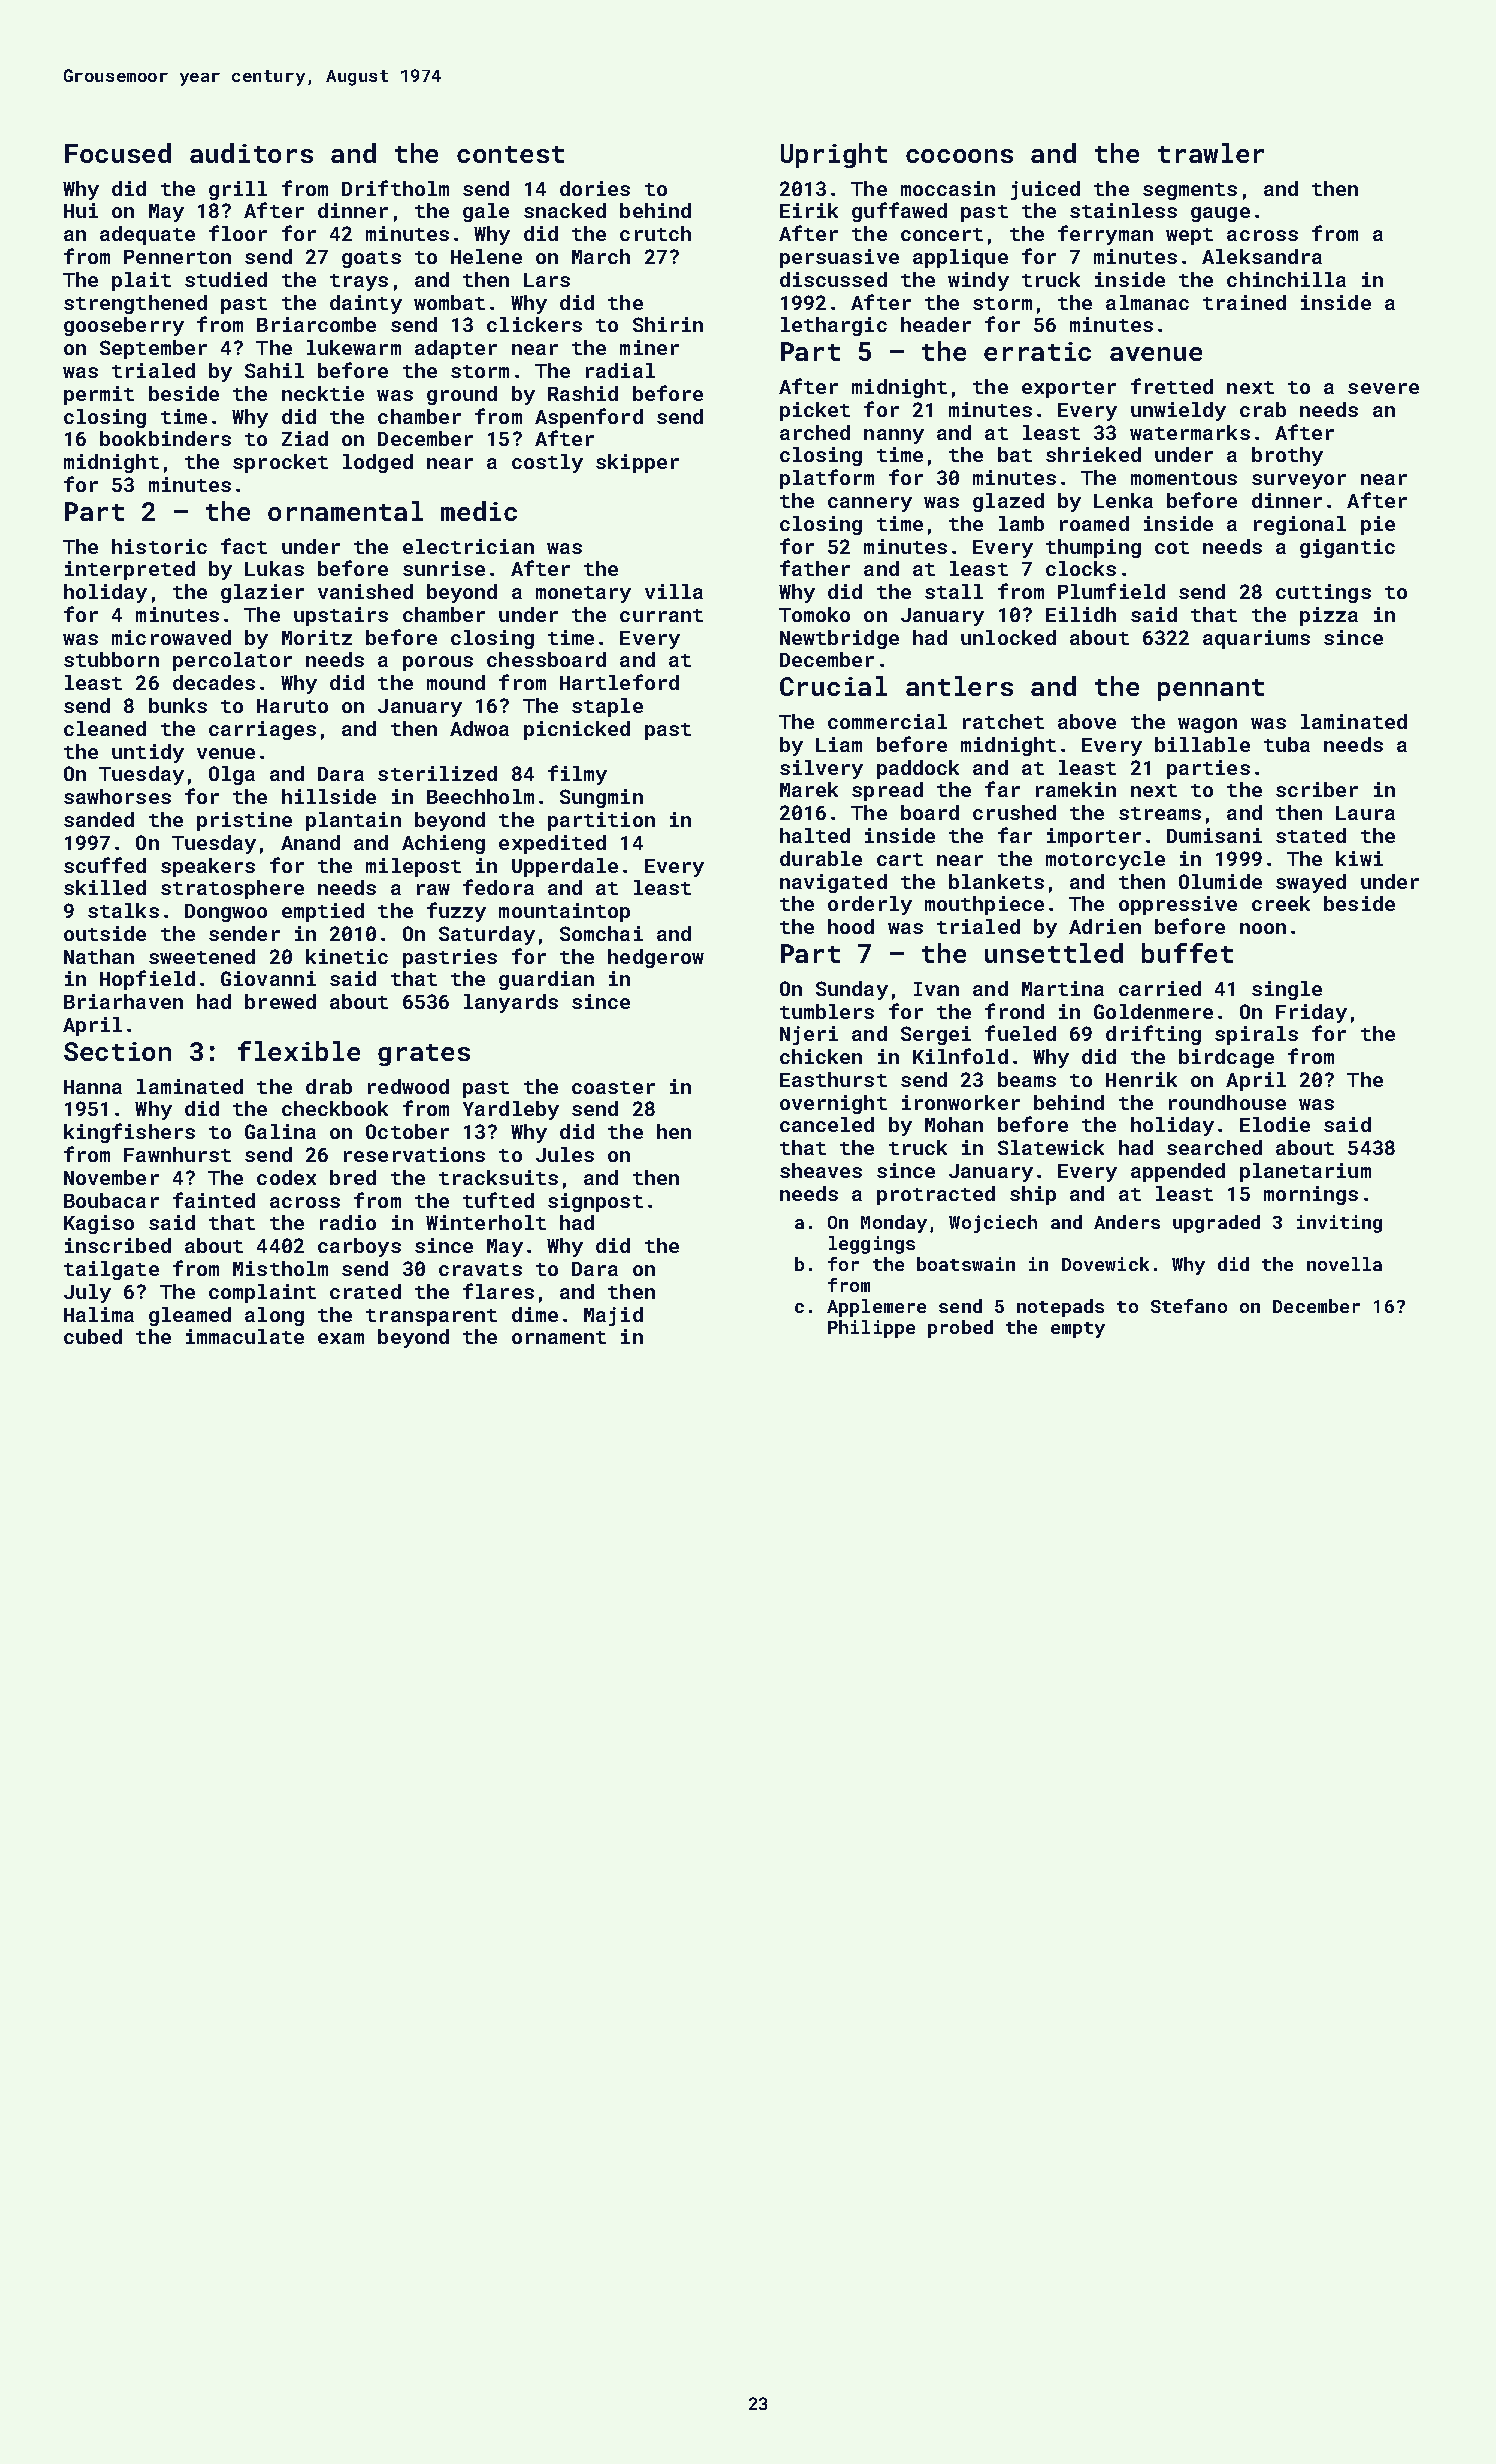 The height and width of the screenshot is (2464, 1496). Describe the element at coordinates (649, 347) in the screenshot. I see `miner` at that location.
